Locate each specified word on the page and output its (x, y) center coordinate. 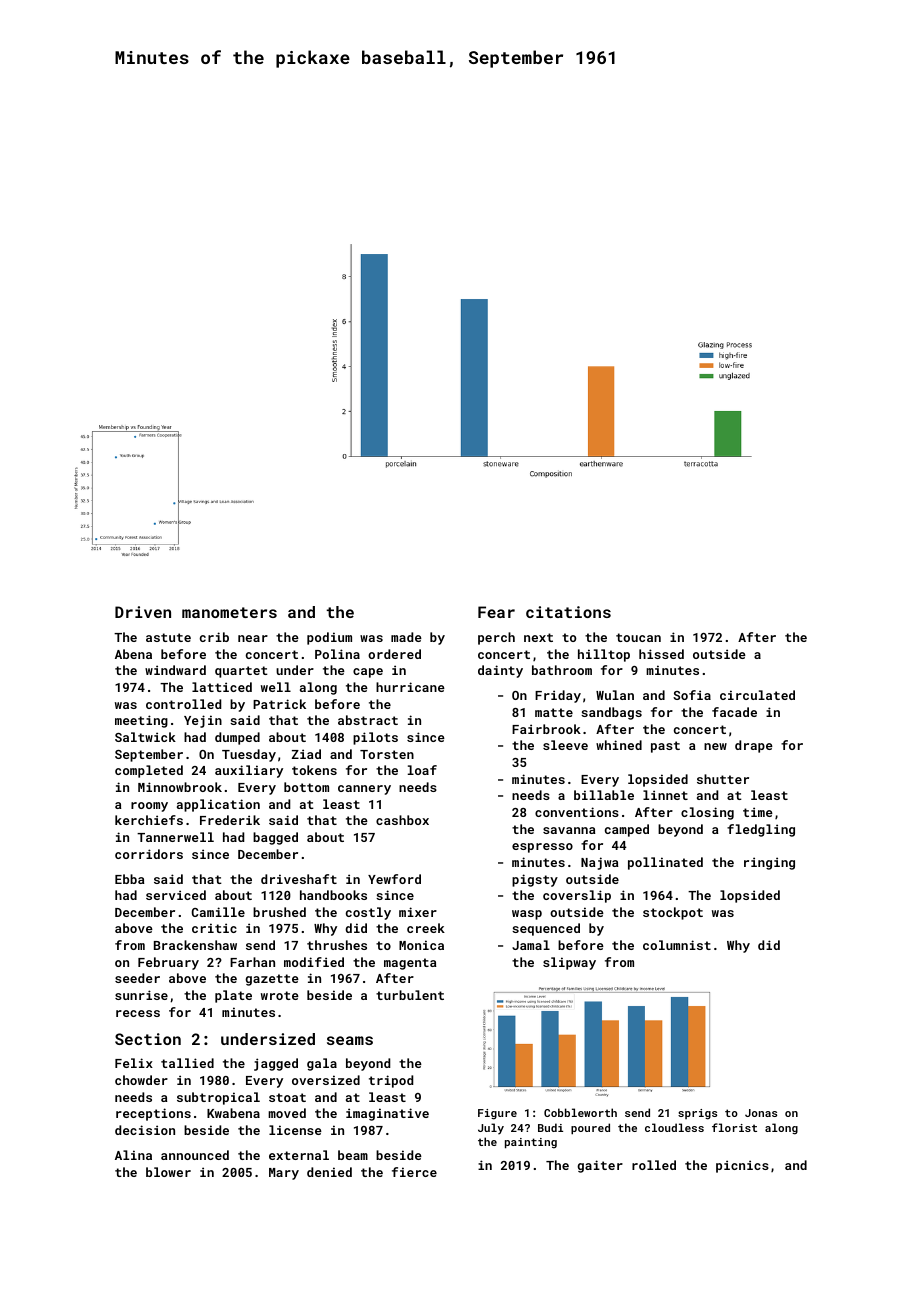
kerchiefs (149, 820)
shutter (723, 779)
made (406, 637)
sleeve (565, 745)
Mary (284, 1174)
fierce (414, 1172)
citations (568, 612)
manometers (229, 612)
